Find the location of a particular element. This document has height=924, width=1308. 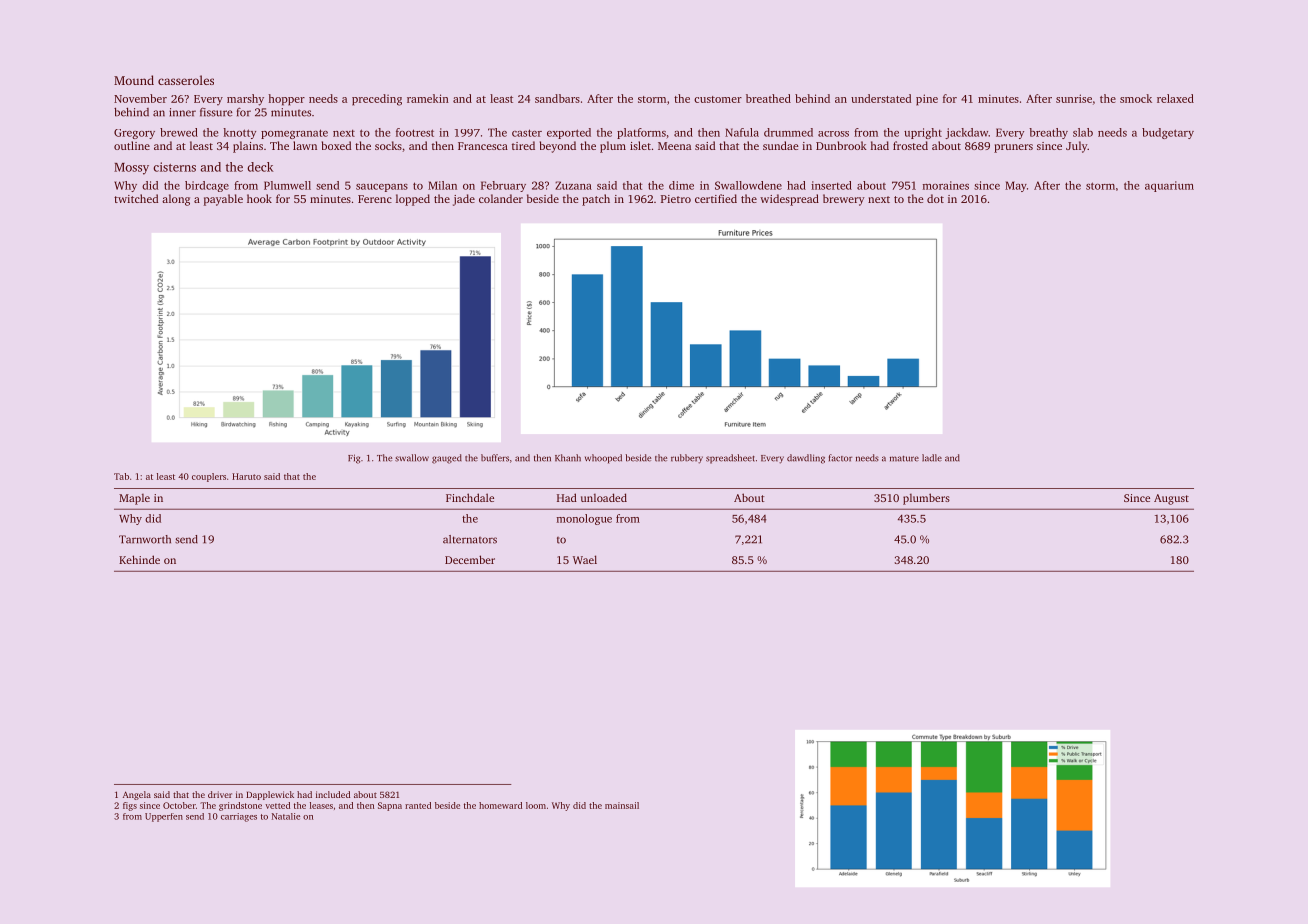

Wael is located at coordinates (585, 559).
